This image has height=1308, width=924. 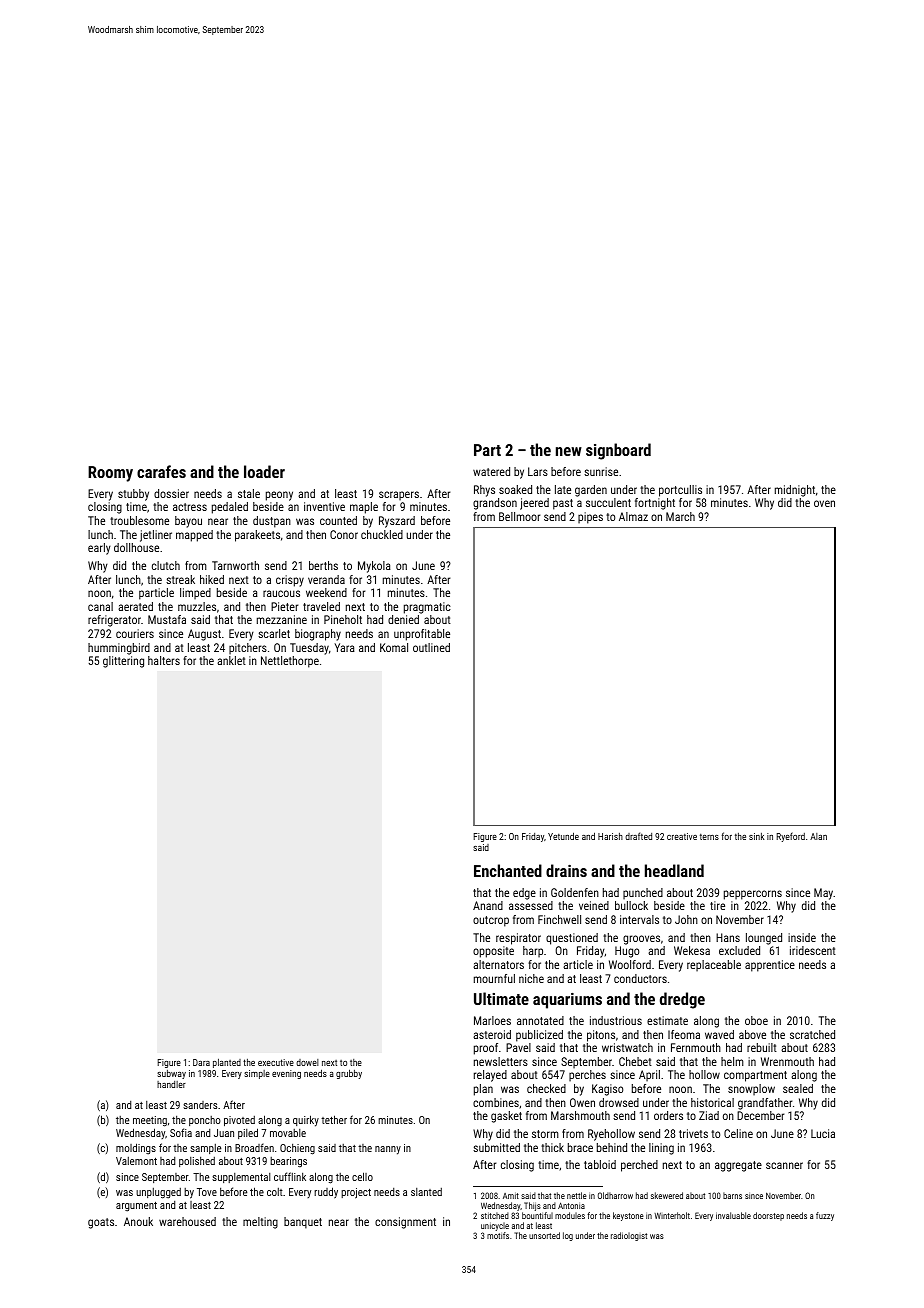 I want to click on grooves, so click(x=641, y=940).
